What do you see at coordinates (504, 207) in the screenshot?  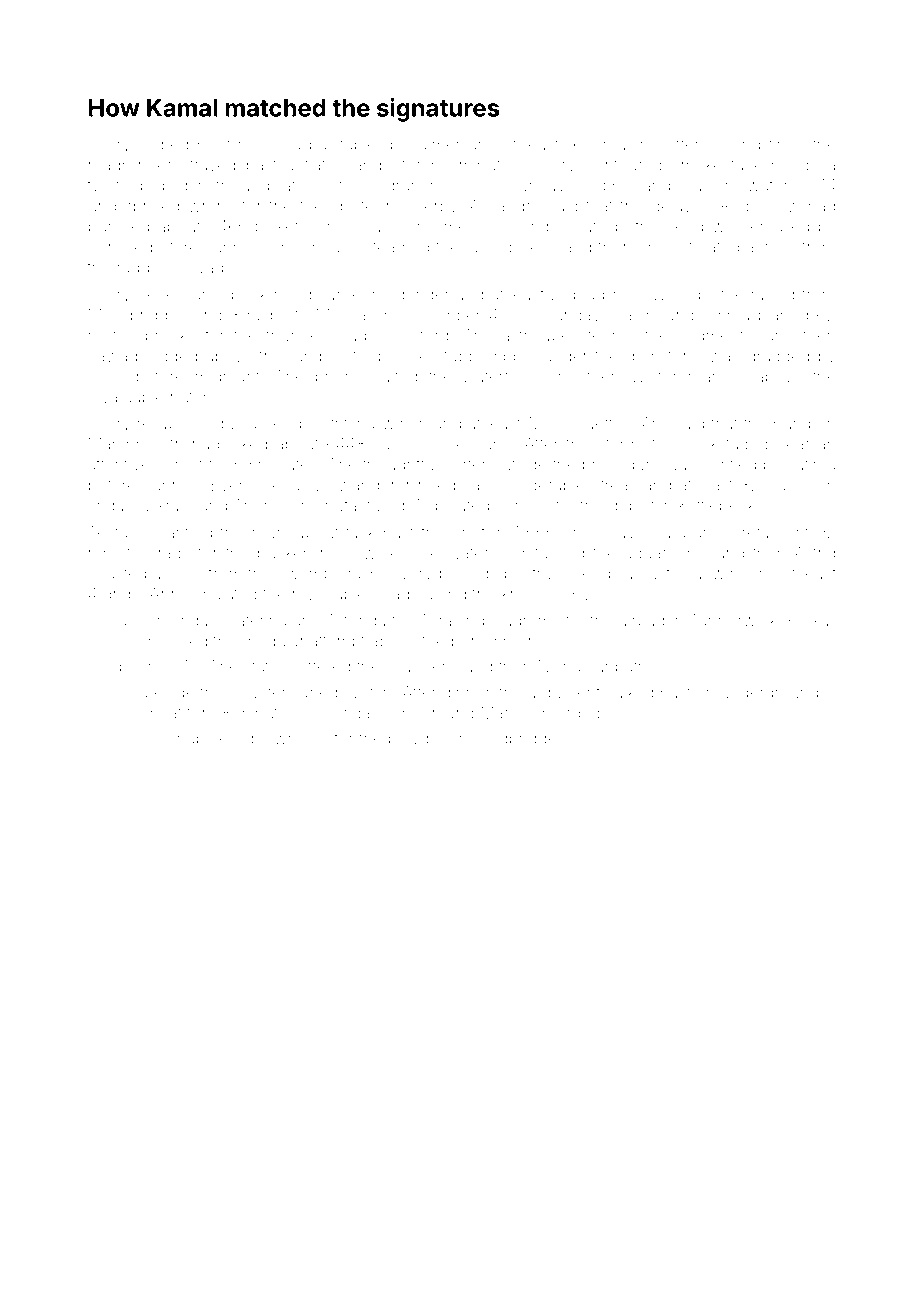 I see `Alejandro` at bounding box center [504, 207].
